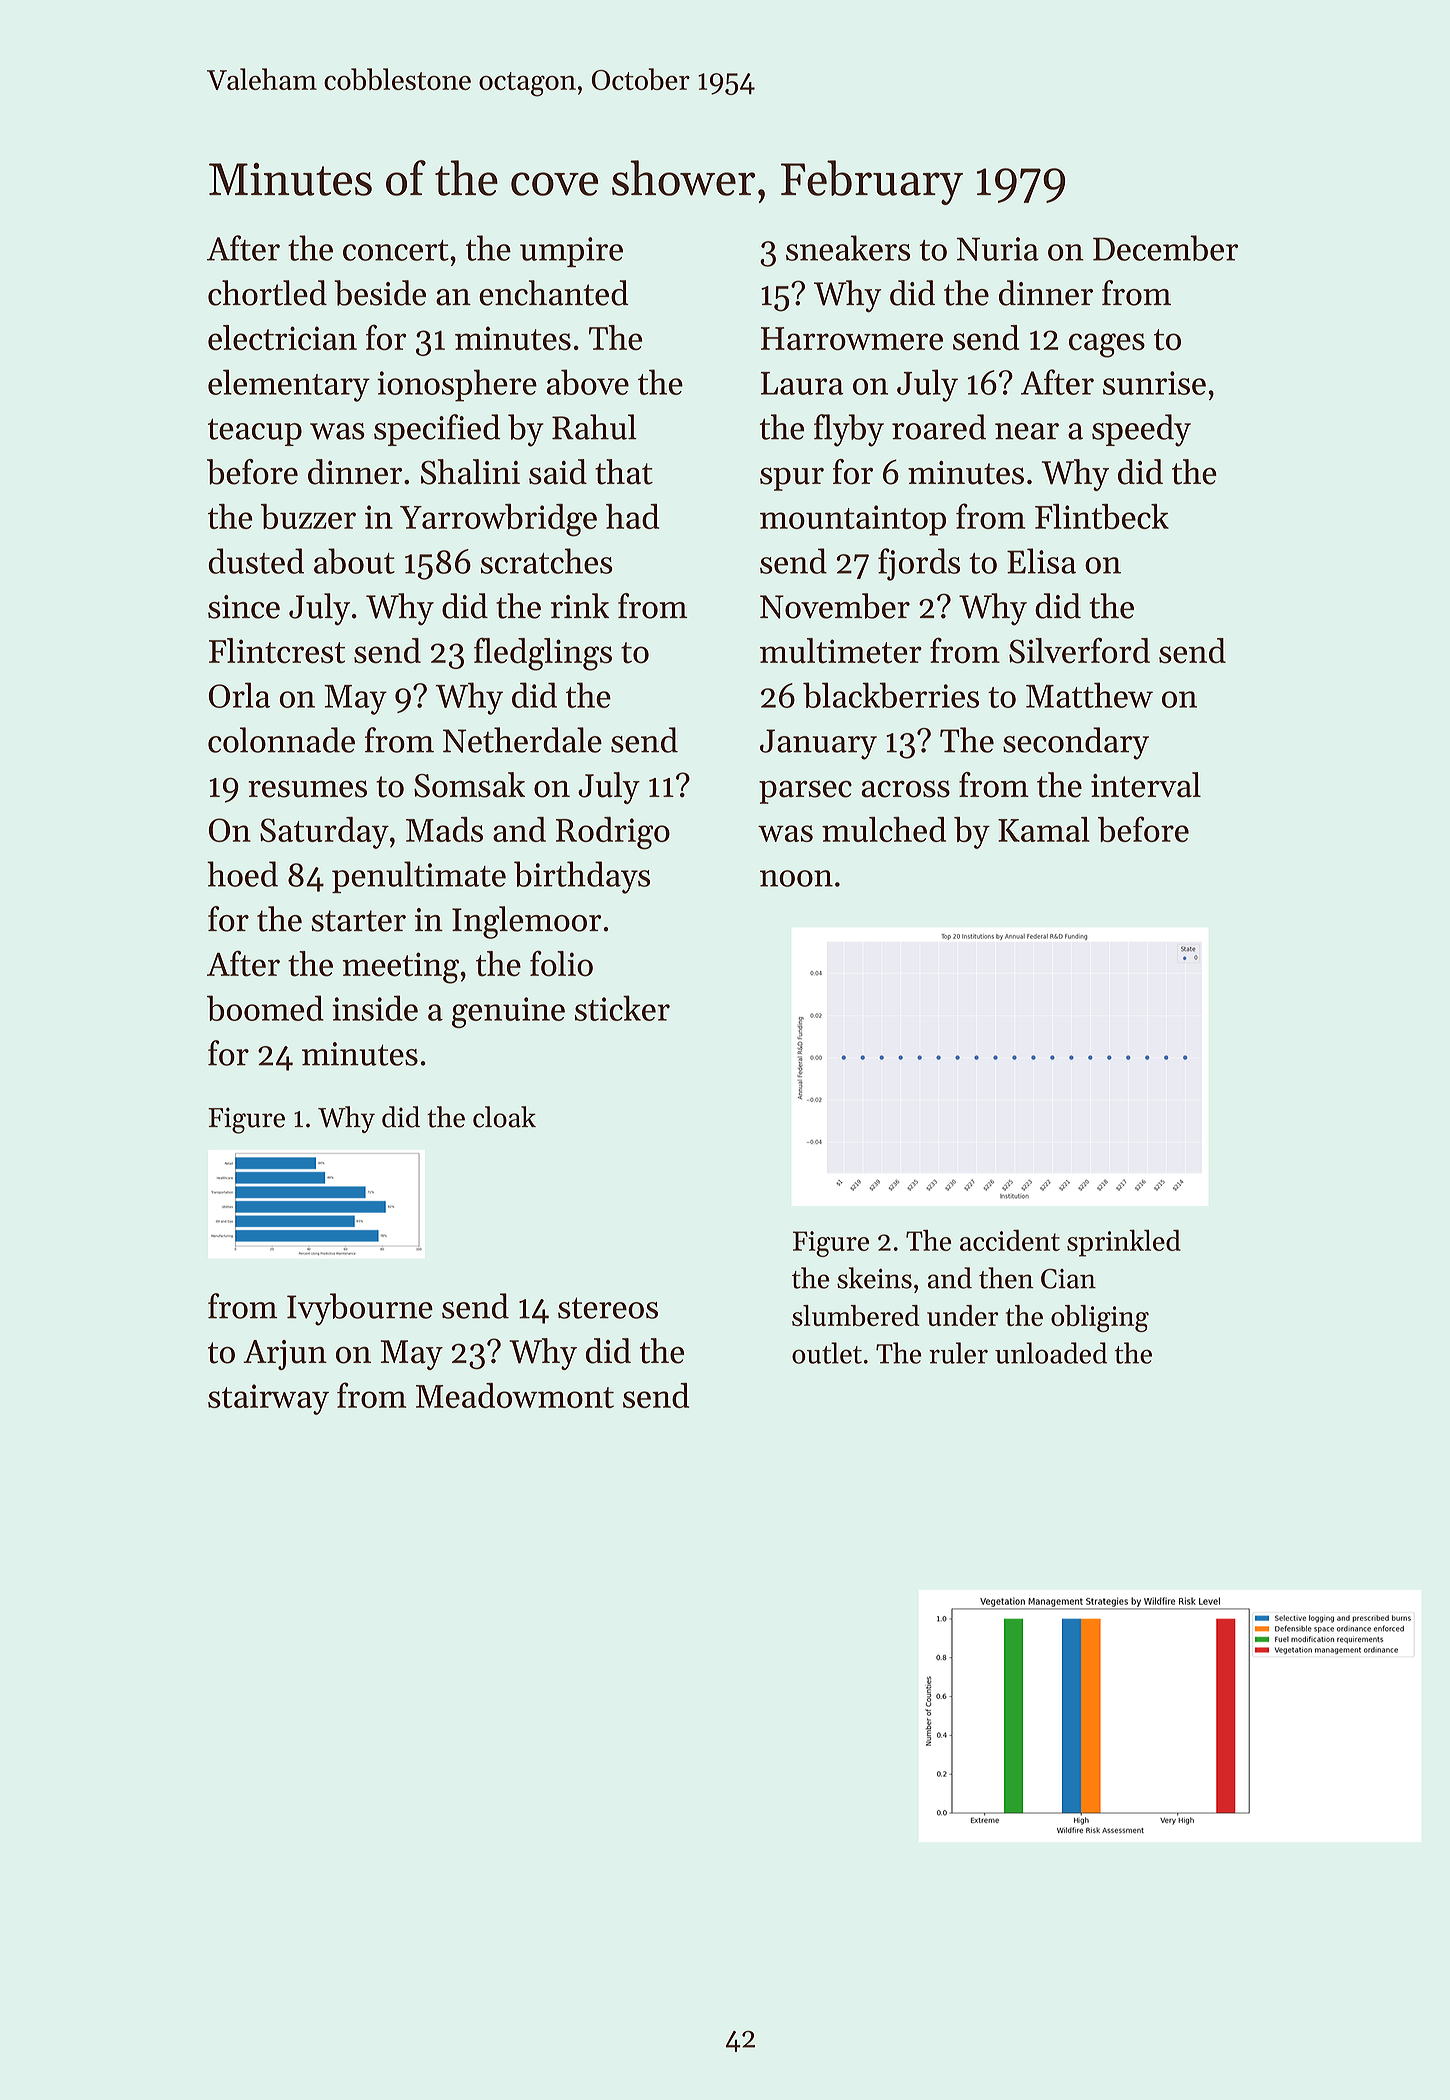  Describe the element at coordinates (853, 520) in the image. I see `mountaintop` at that location.
